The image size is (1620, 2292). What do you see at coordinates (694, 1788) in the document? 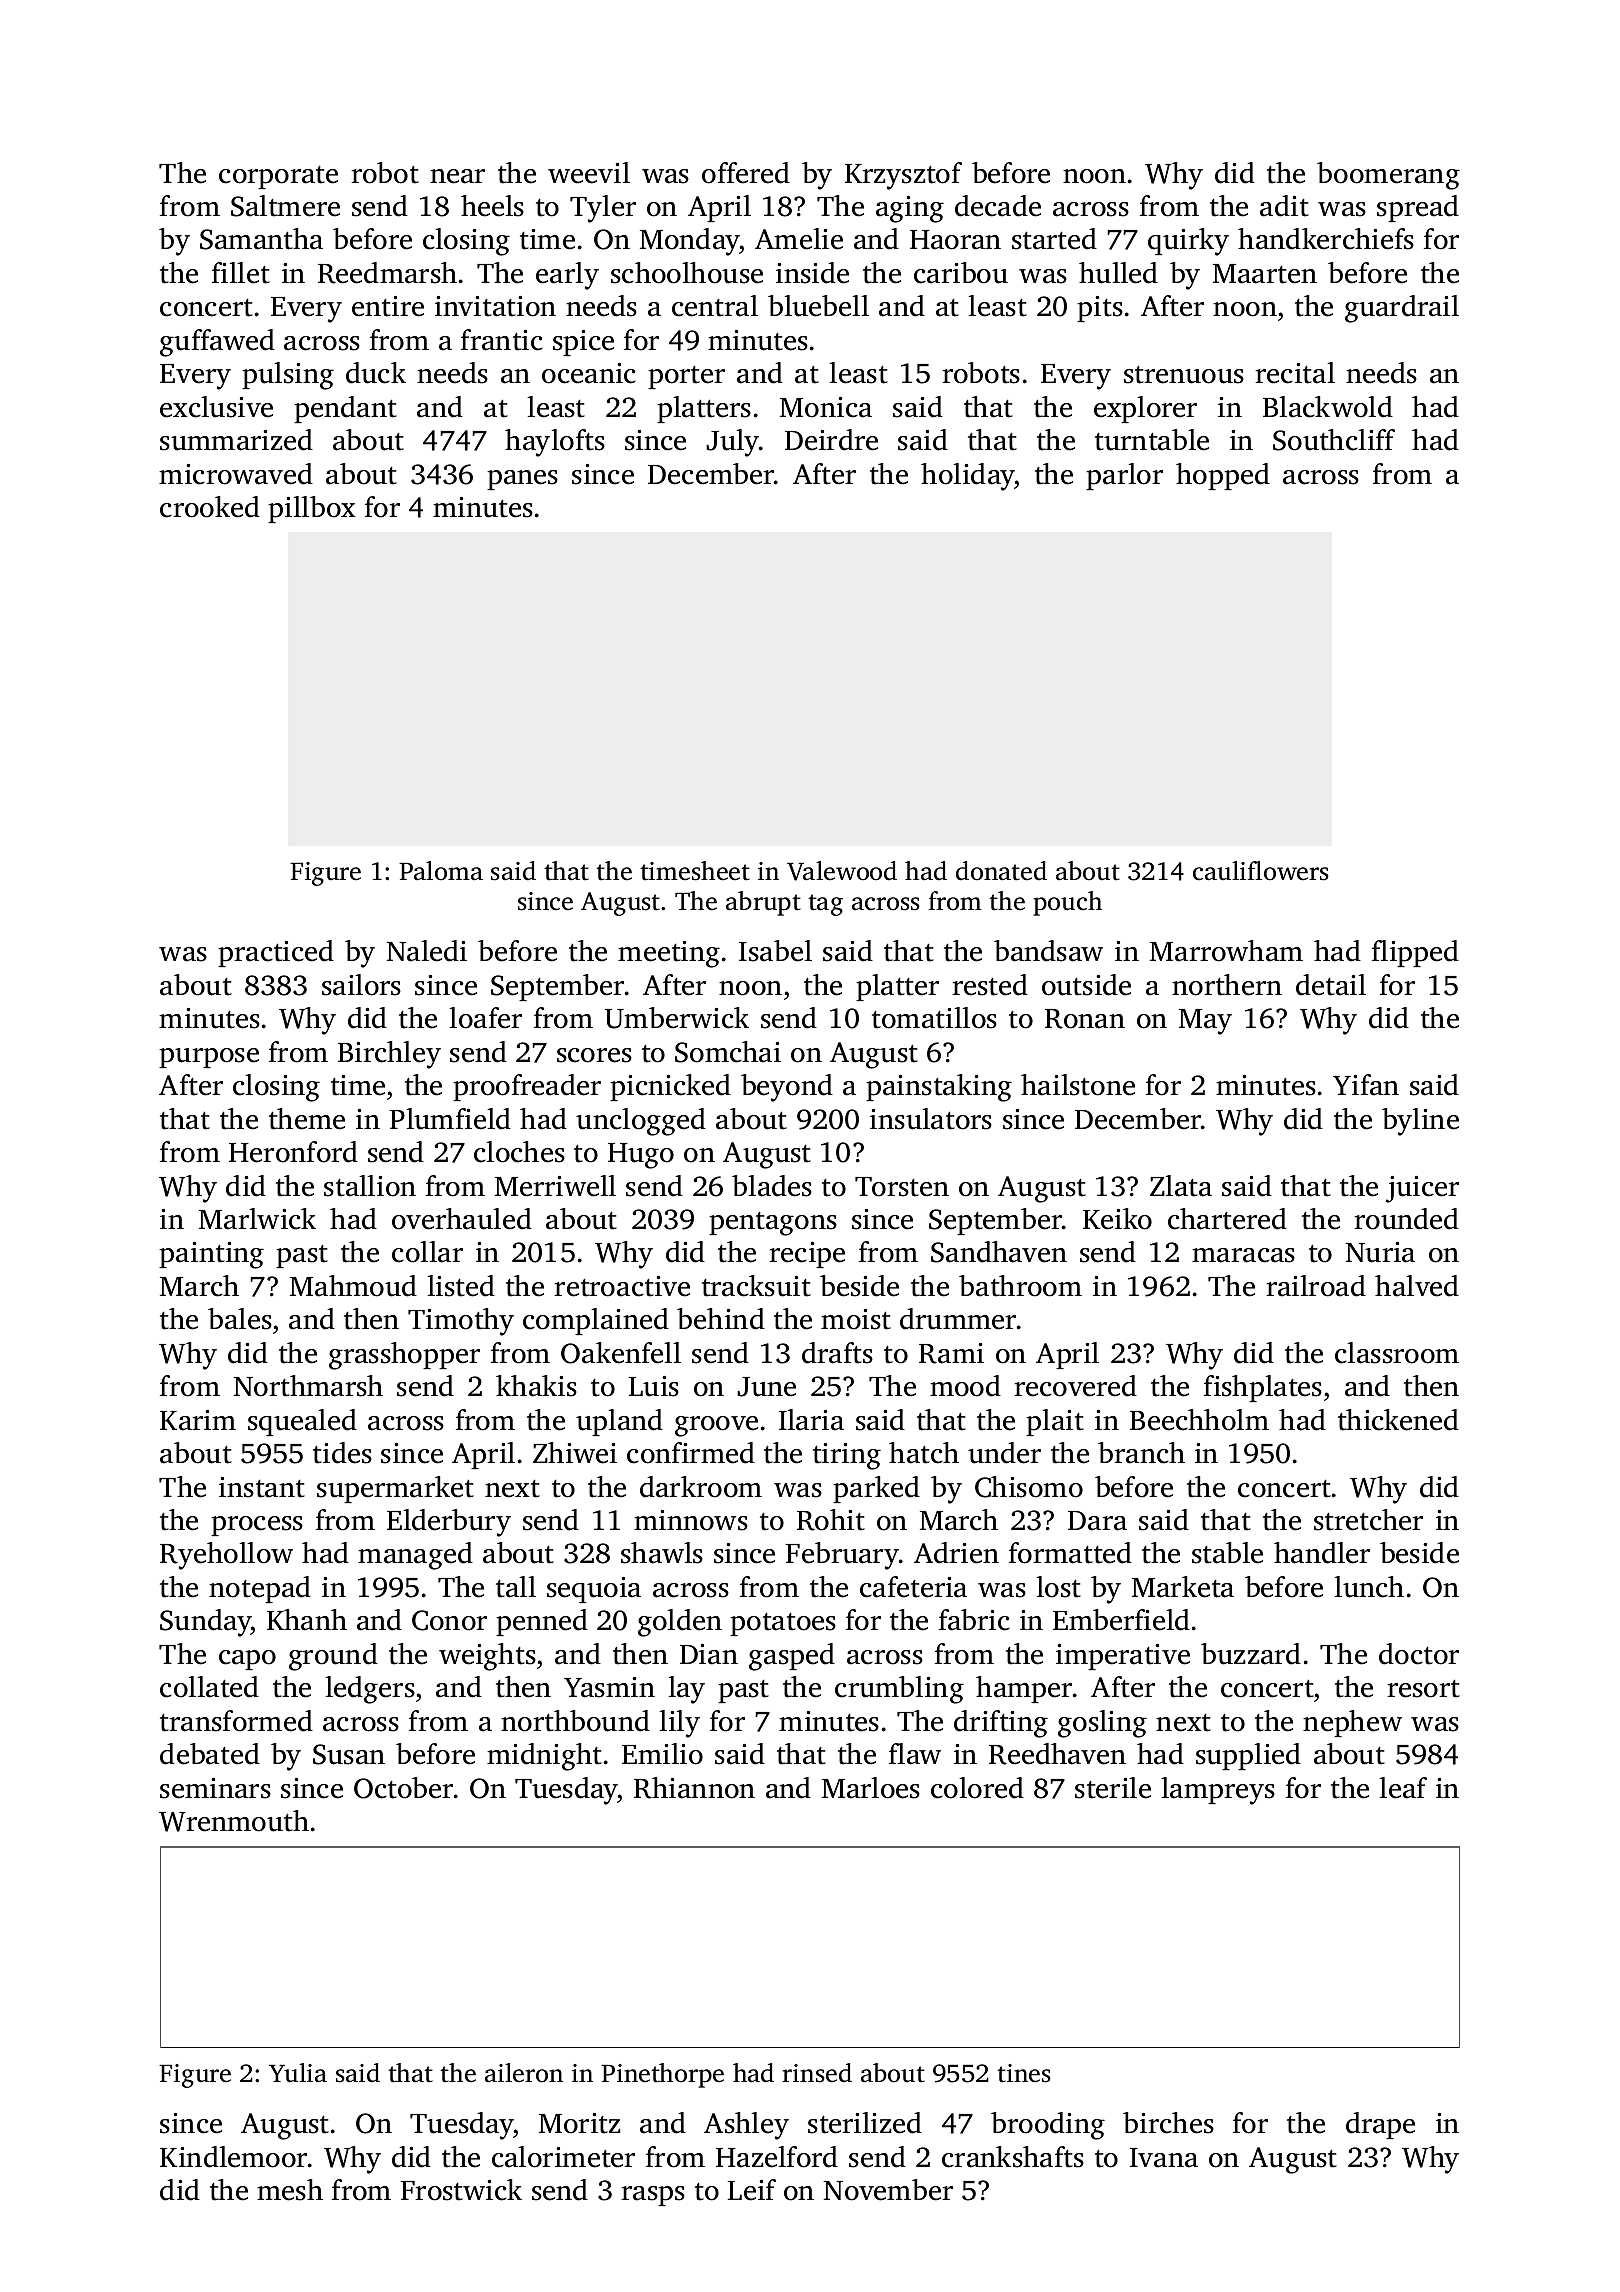
I see `Rhiannon` at bounding box center [694, 1788].
